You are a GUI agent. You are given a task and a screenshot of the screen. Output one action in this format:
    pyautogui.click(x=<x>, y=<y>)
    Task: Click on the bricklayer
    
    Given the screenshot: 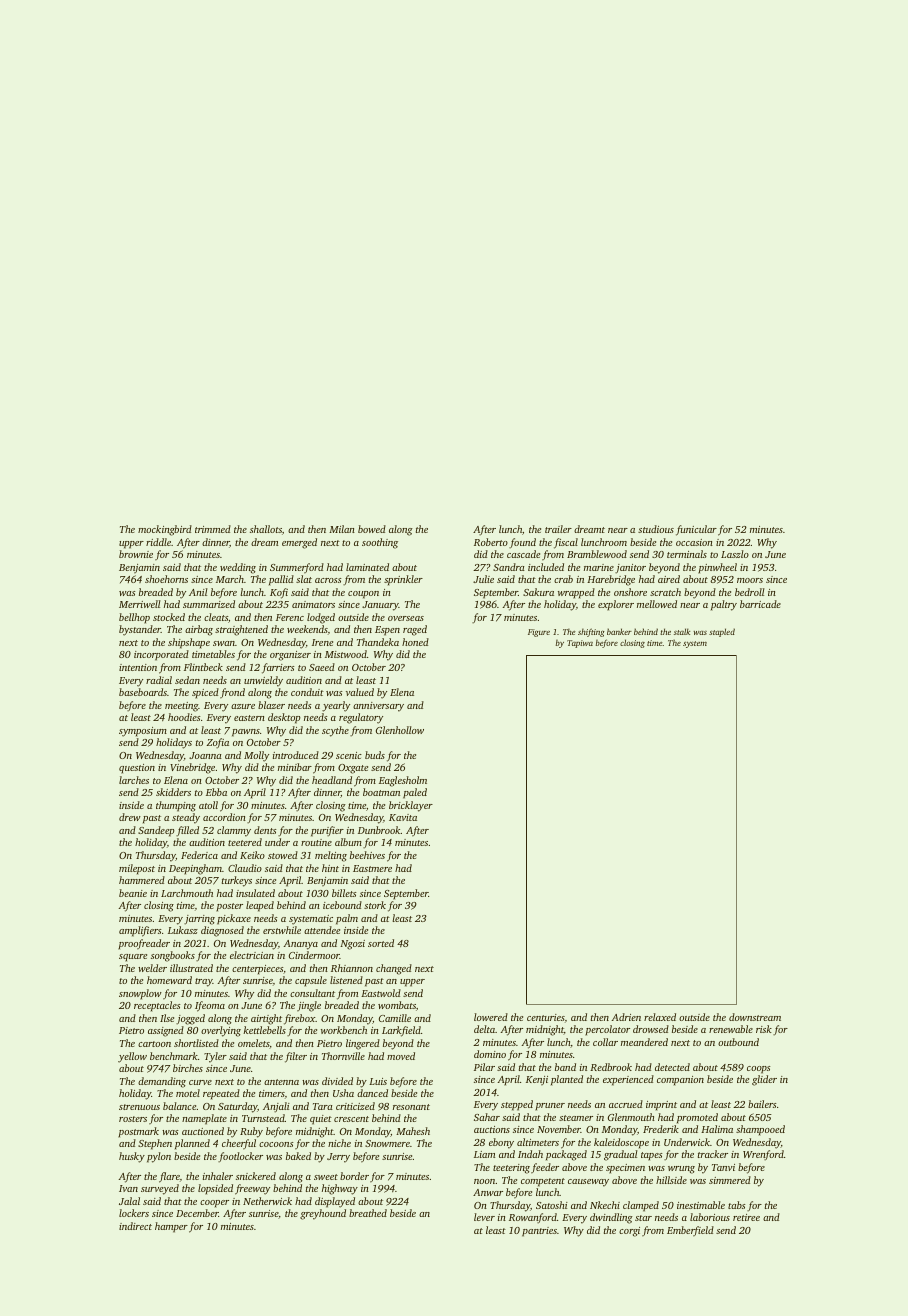 What is the action you would take?
    pyautogui.click(x=411, y=806)
